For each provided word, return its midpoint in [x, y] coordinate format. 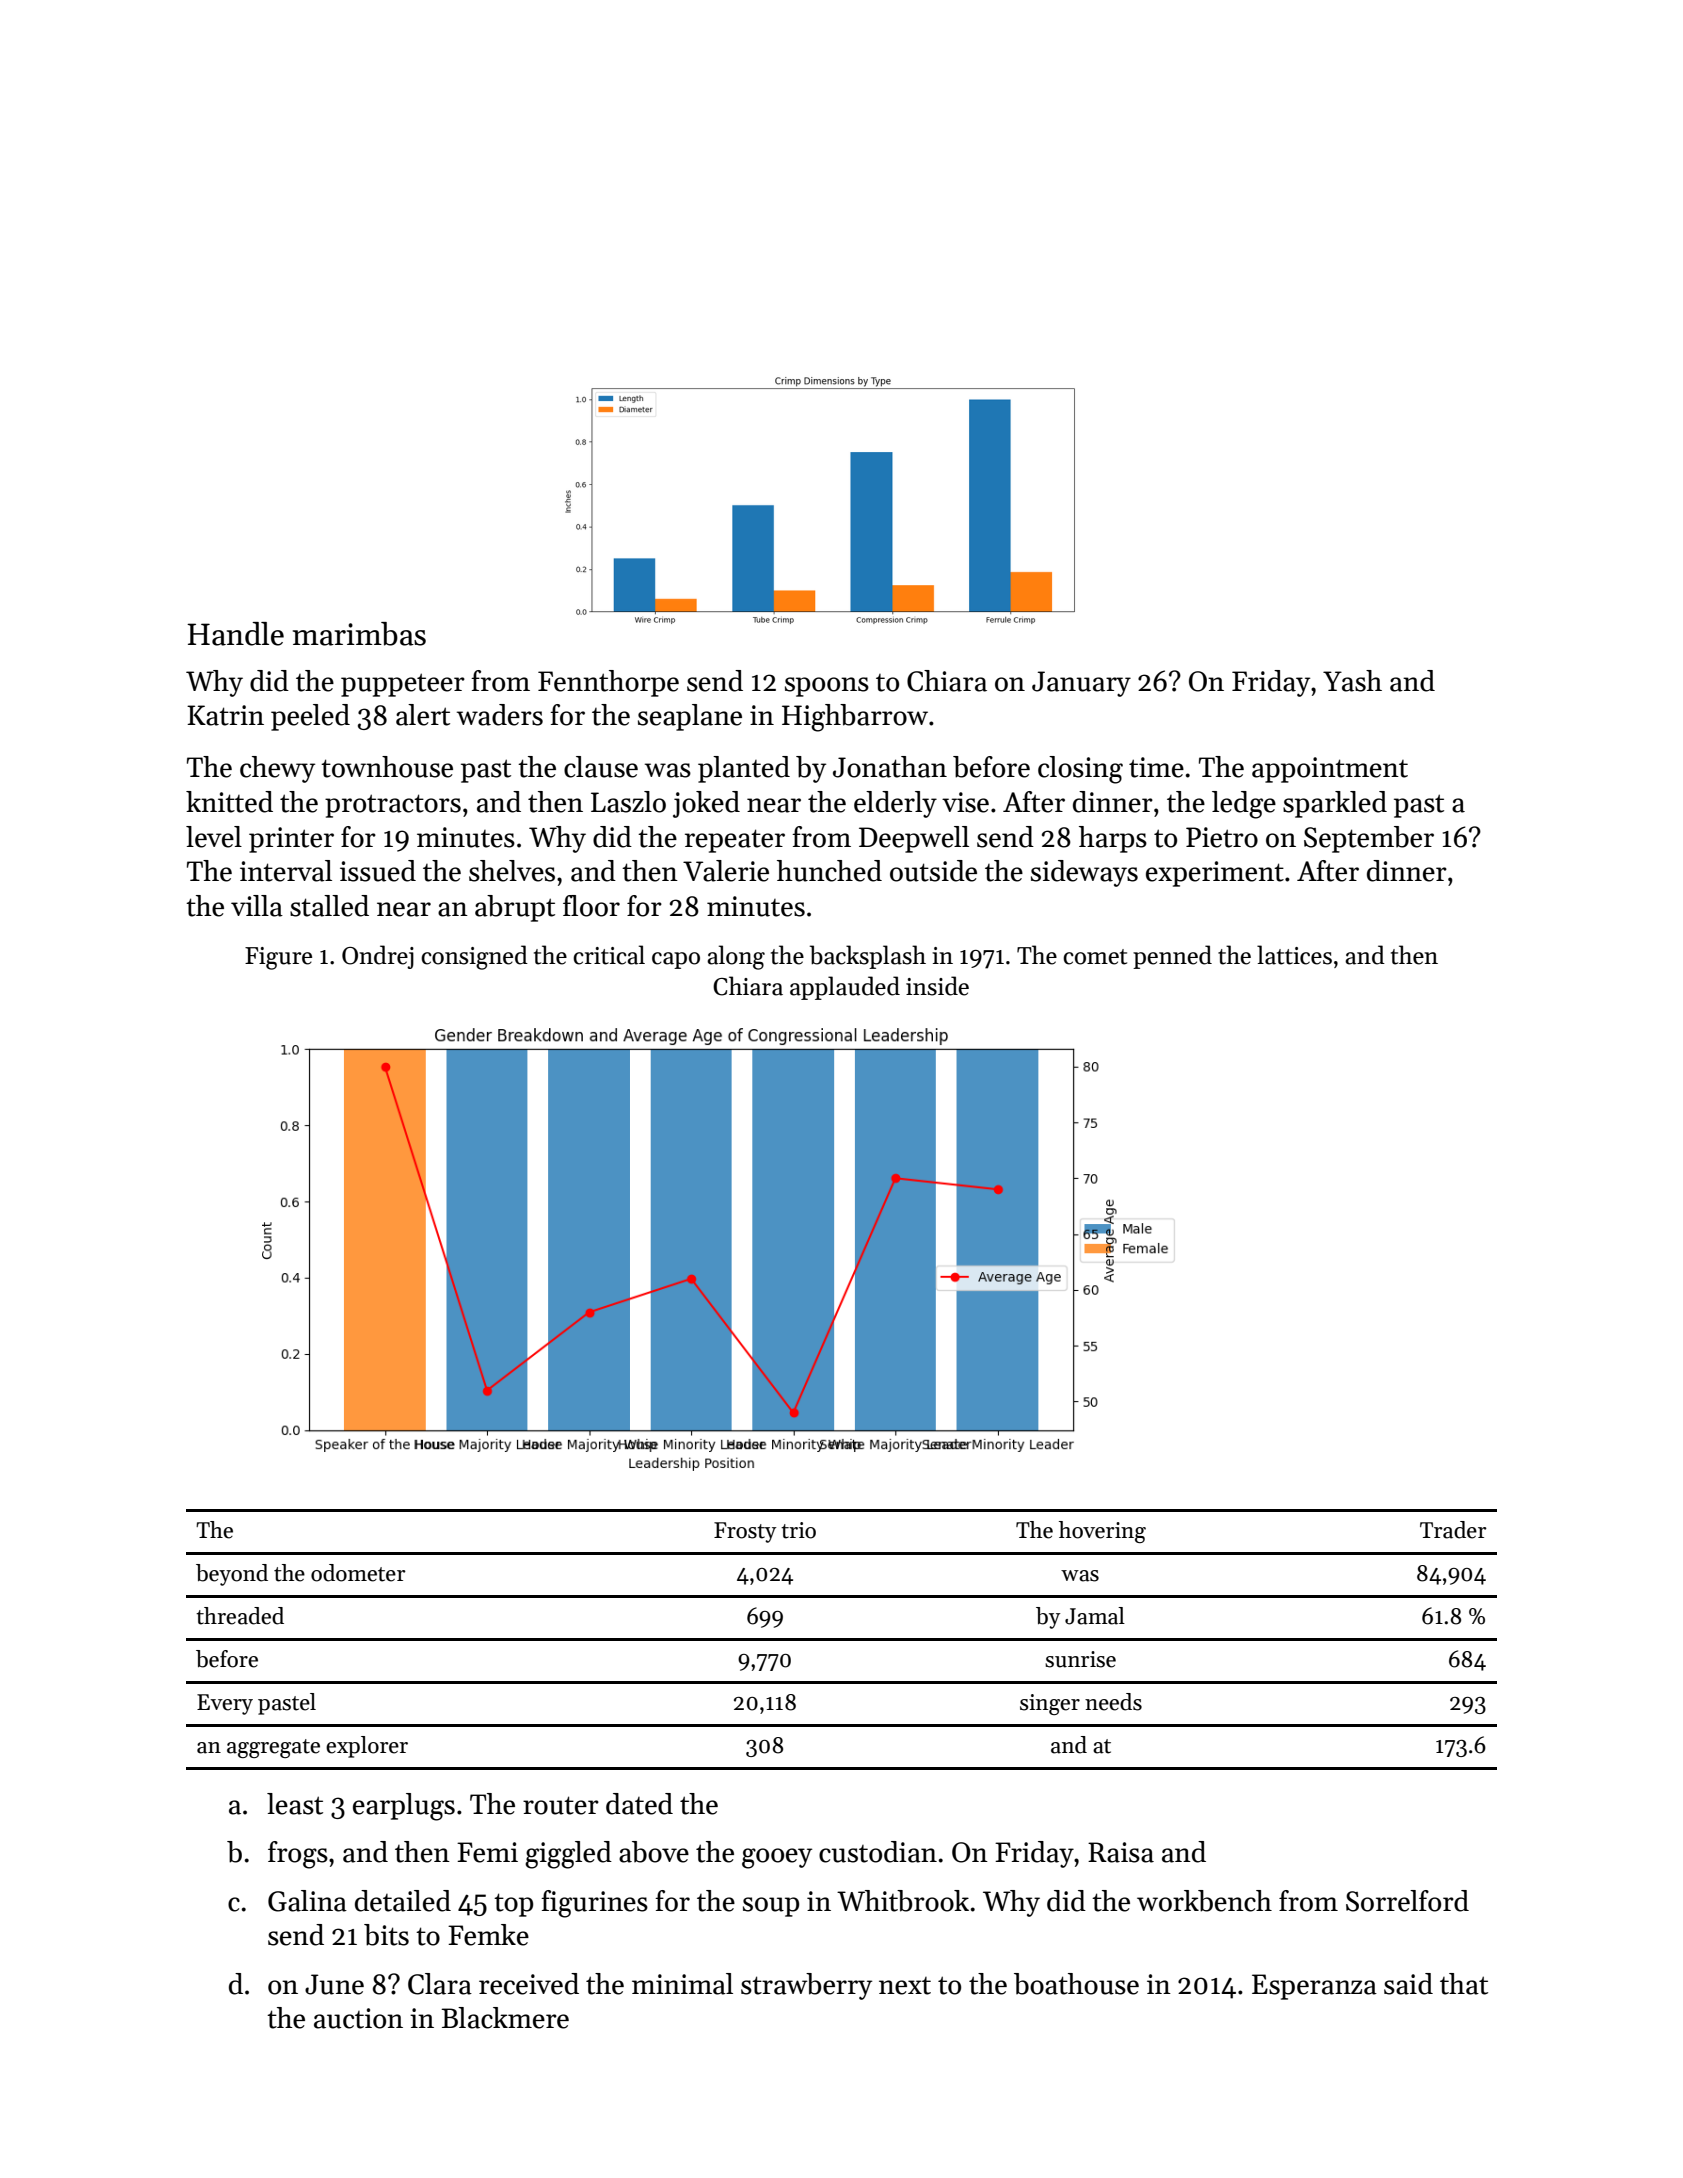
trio [798, 1530]
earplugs [404, 1807]
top [513, 1905]
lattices [1294, 955]
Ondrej [378, 957]
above [654, 1852]
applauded [845, 988]
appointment [1330, 770]
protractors [393, 806]
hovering [1102, 1532]
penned [1172, 957]
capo [676, 960]
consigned [474, 957]
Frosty [745, 1532]
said [1408, 1984]
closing [1080, 770]
